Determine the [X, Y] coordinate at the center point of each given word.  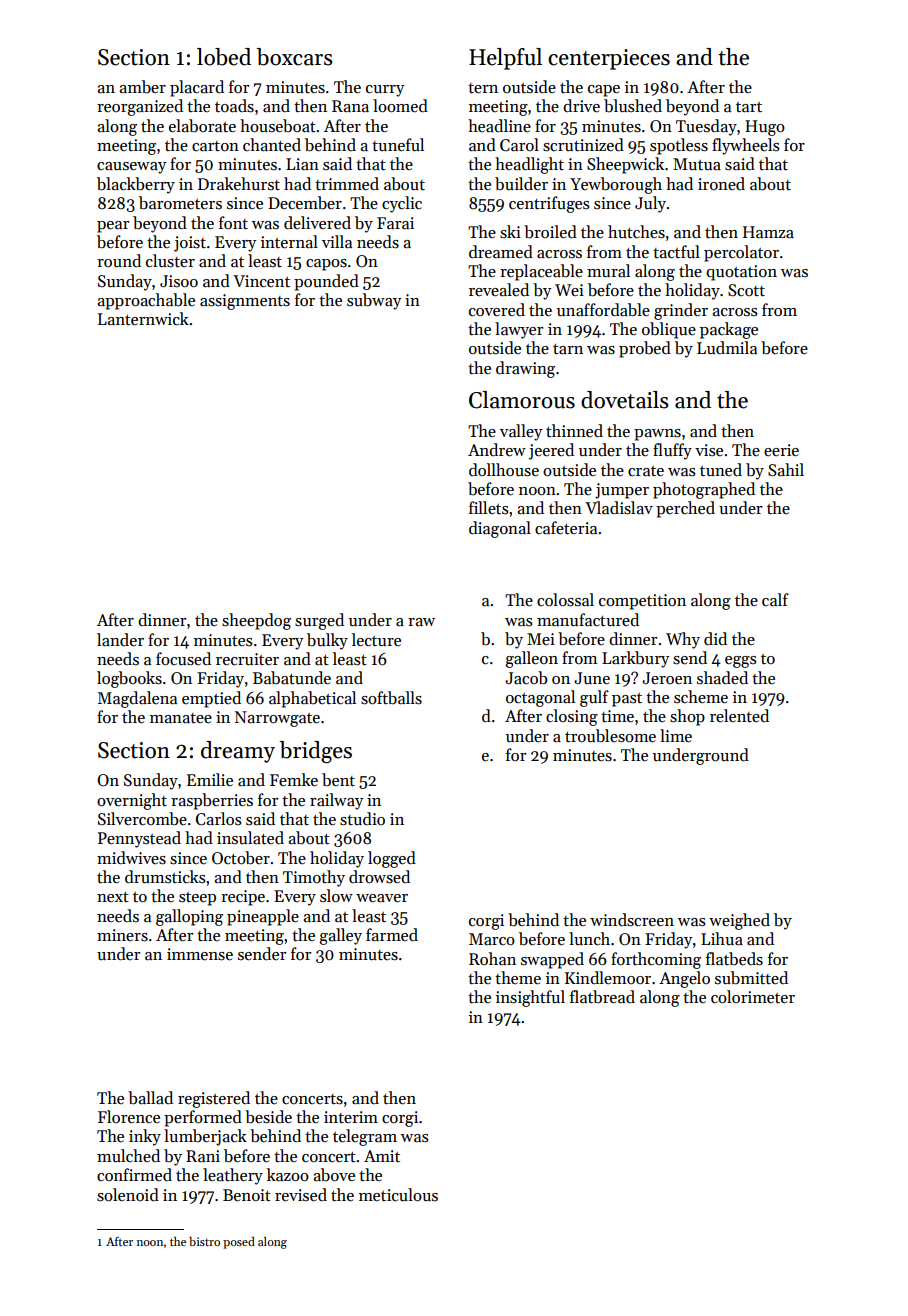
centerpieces [609, 59]
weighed [739, 921]
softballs [391, 698]
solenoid [128, 1195]
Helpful [505, 59]
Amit [382, 1156]
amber [142, 87]
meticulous [398, 1195]
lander [120, 640]
